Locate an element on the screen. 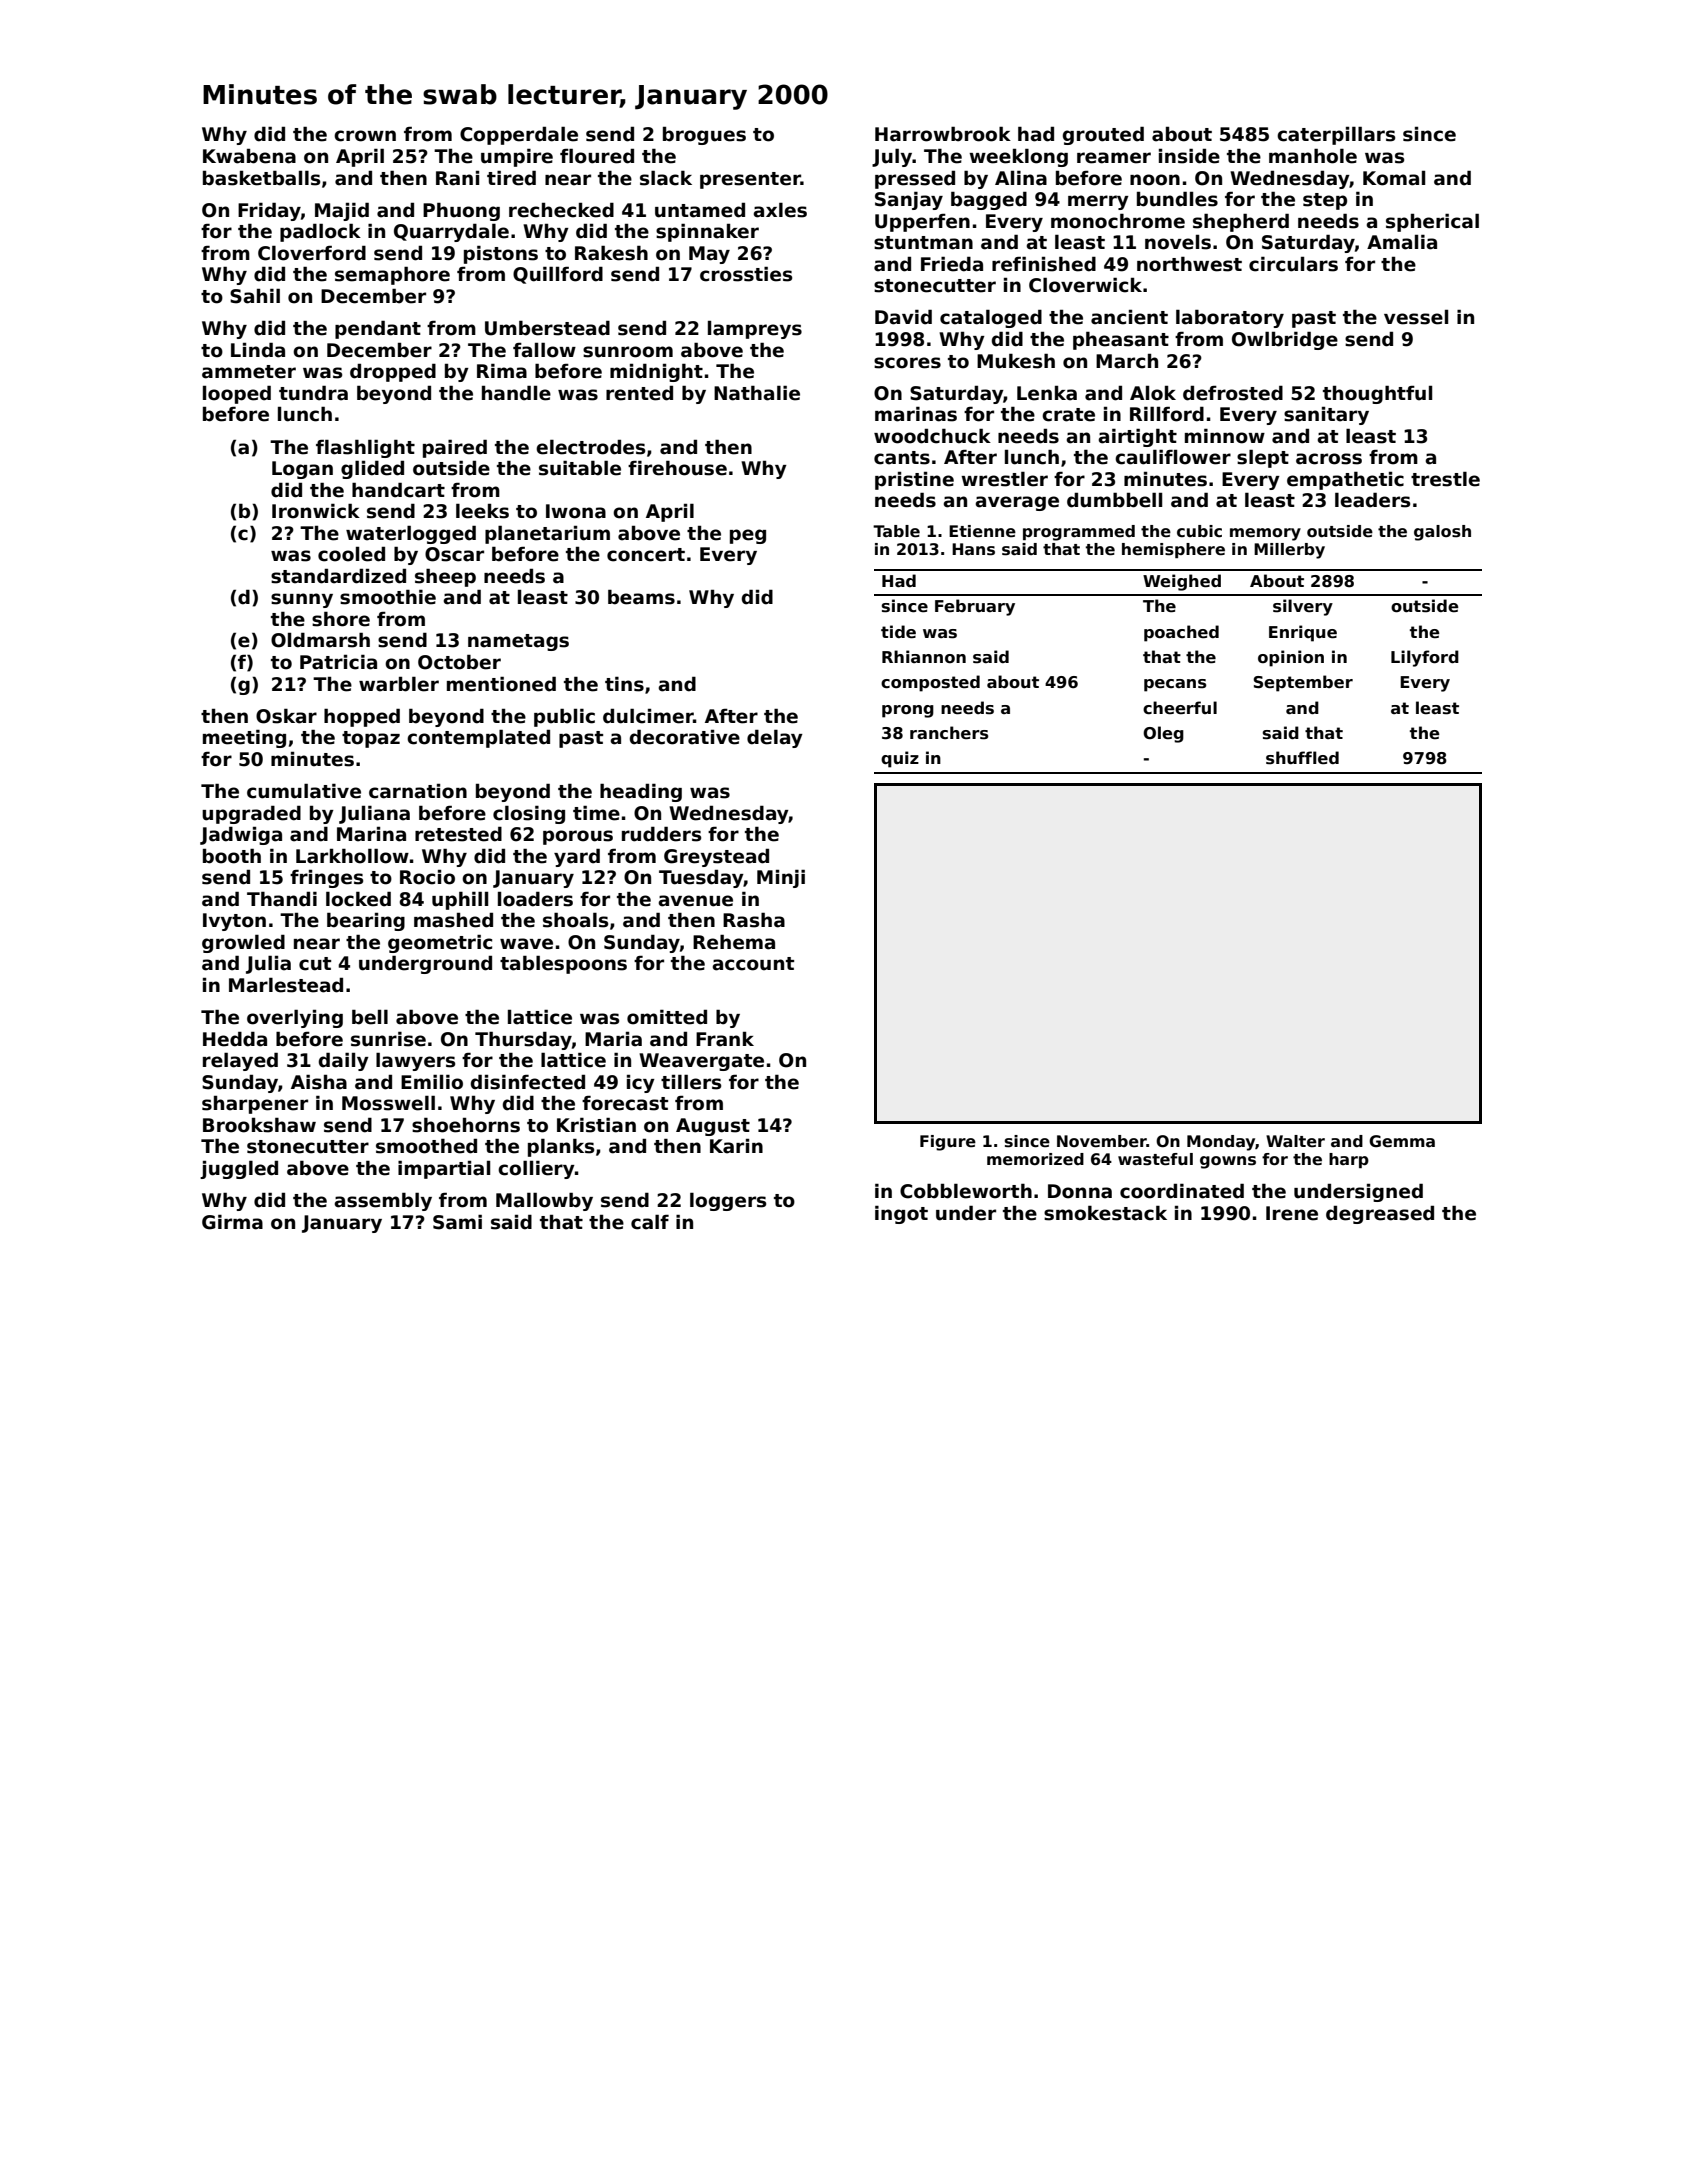  David is located at coordinates (903, 317).
